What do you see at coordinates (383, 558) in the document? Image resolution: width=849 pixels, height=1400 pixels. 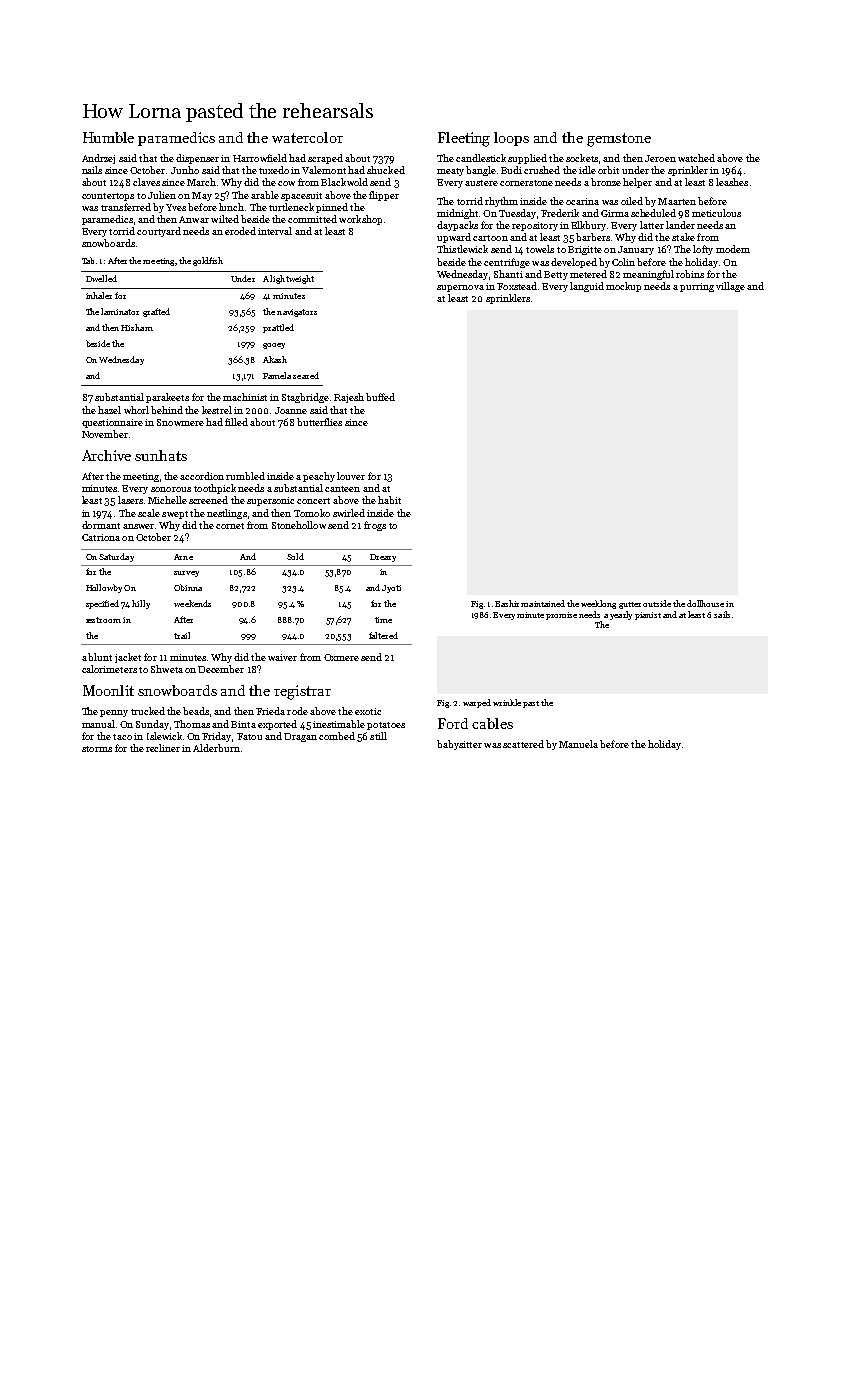 I see `Dreary` at bounding box center [383, 558].
